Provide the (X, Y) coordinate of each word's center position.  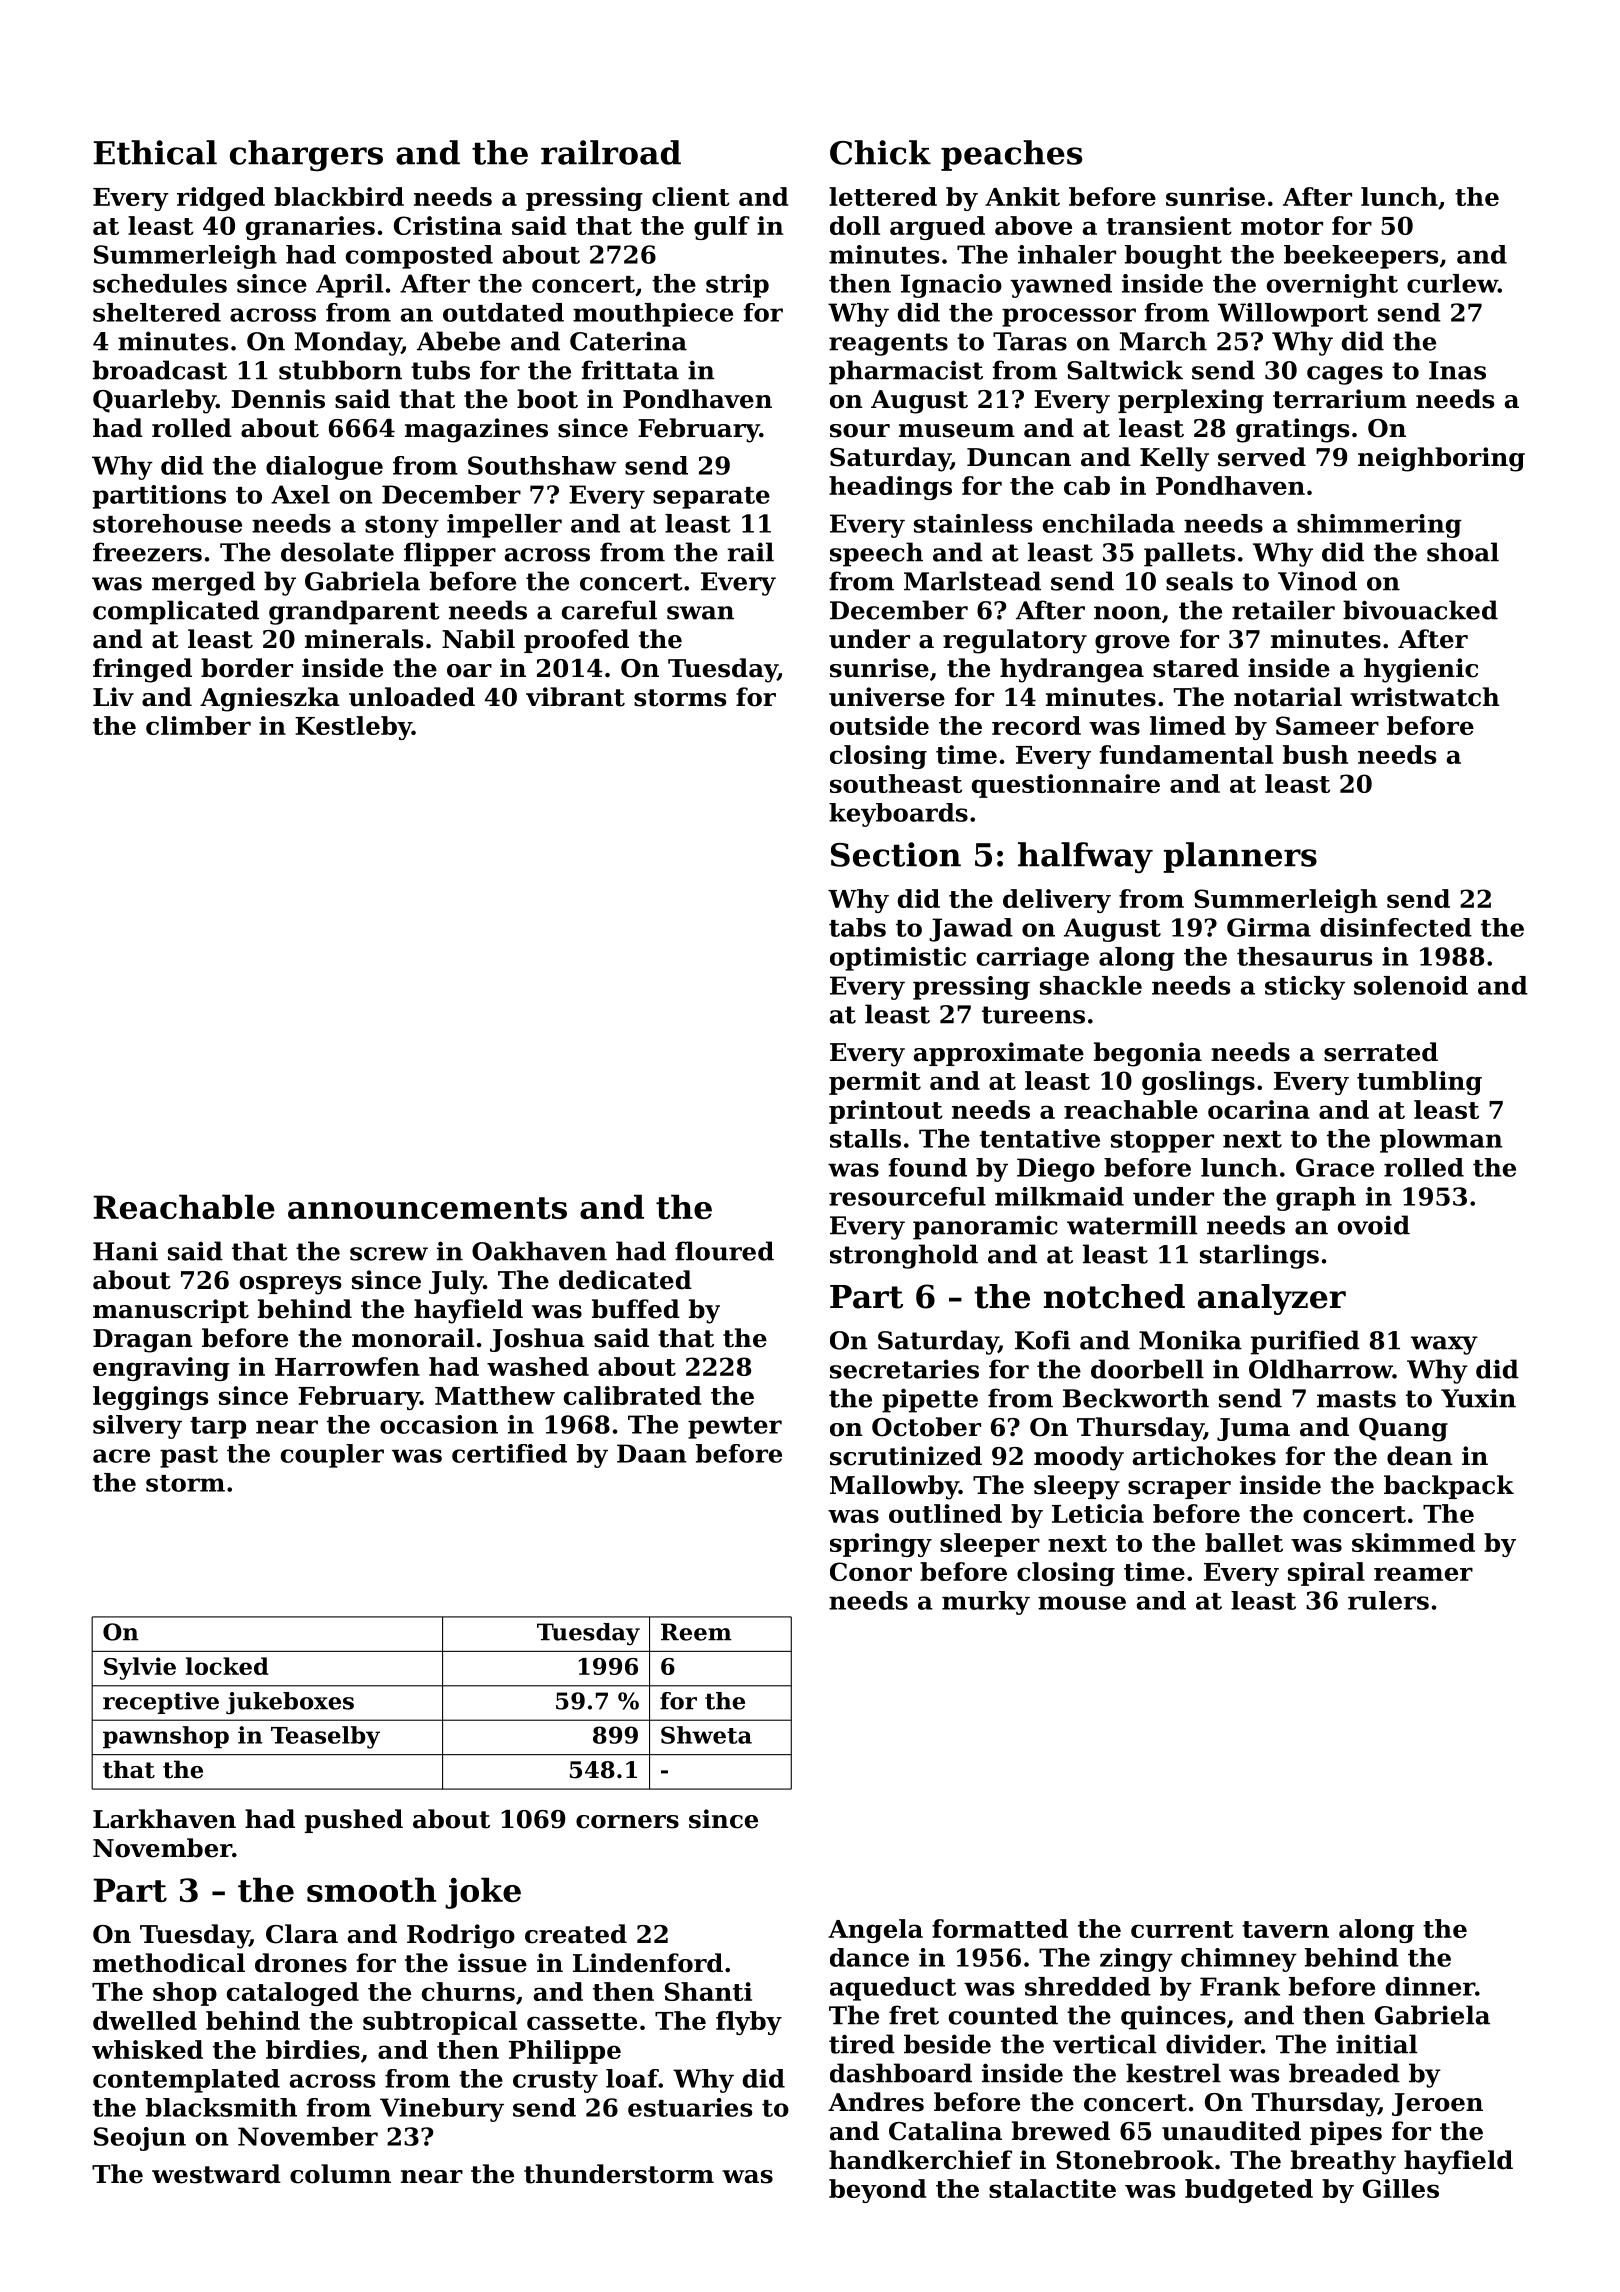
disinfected (1396, 927)
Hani (125, 1251)
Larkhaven (164, 1819)
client (691, 196)
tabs (857, 927)
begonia (1148, 1054)
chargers (306, 155)
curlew (1452, 283)
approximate (999, 1054)
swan (700, 613)
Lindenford (648, 1963)
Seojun (140, 2139)
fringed (142, 670)
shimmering (1379, 526)
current (1182, 1929)
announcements (427, 1208)
